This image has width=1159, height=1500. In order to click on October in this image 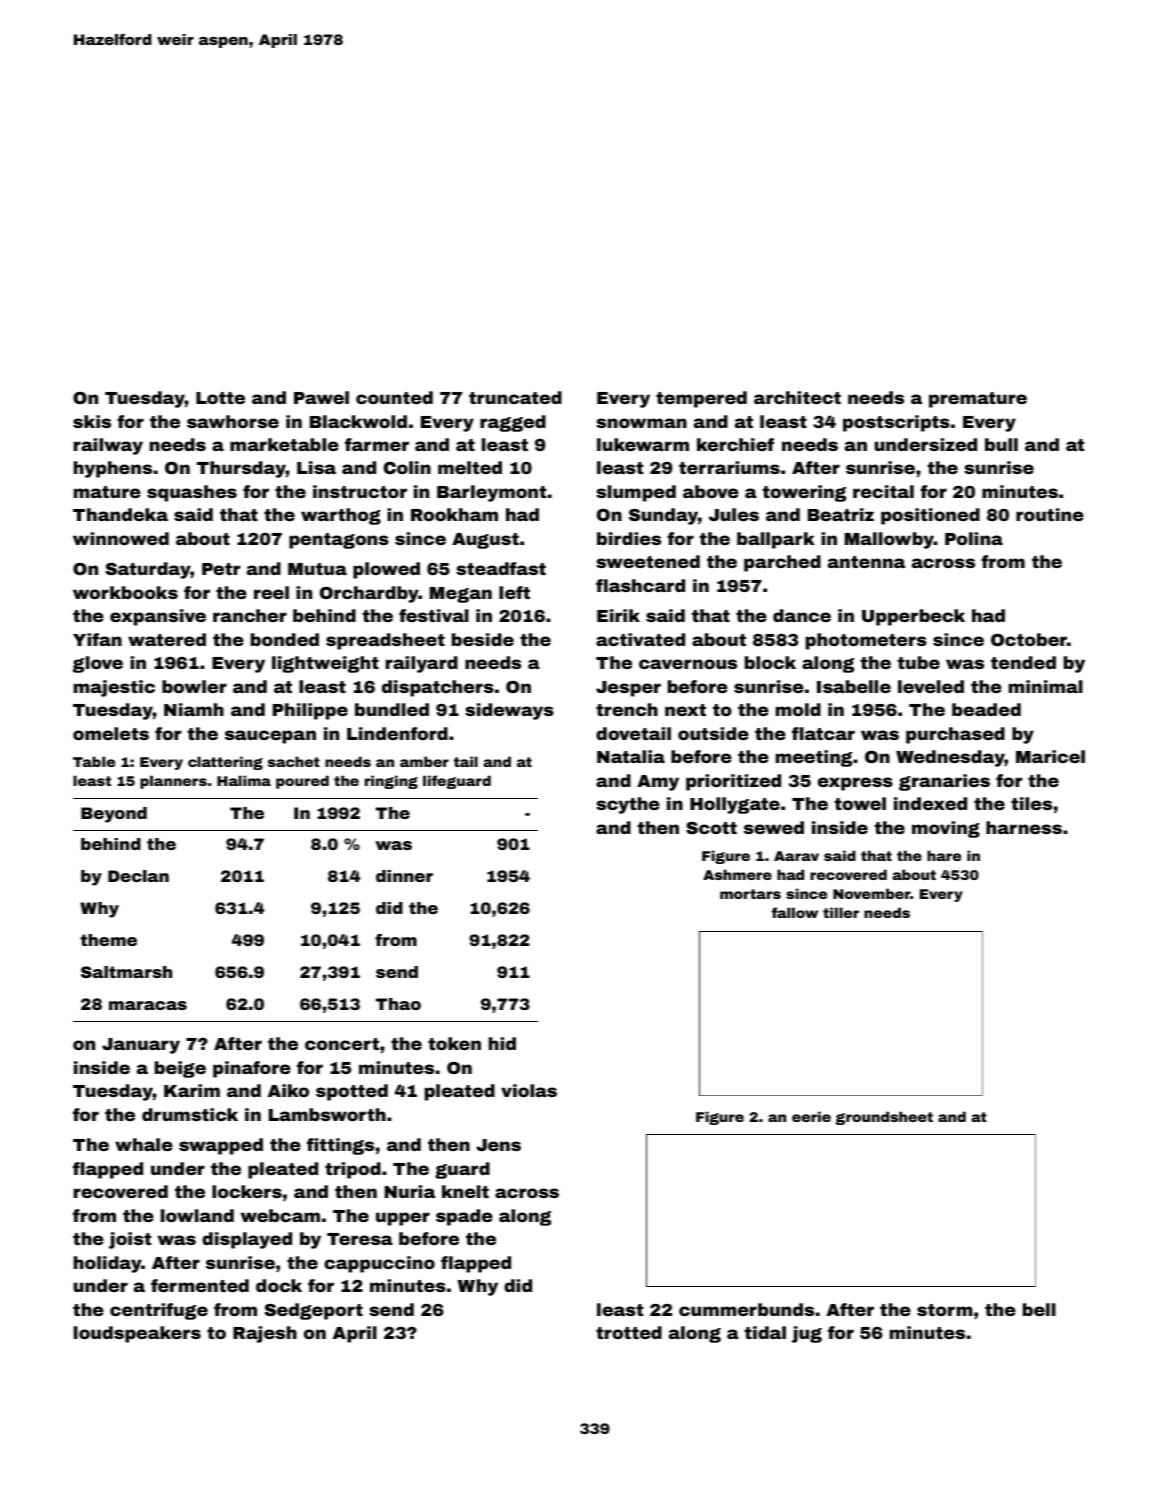, I will do `click(1029, 639)`.
